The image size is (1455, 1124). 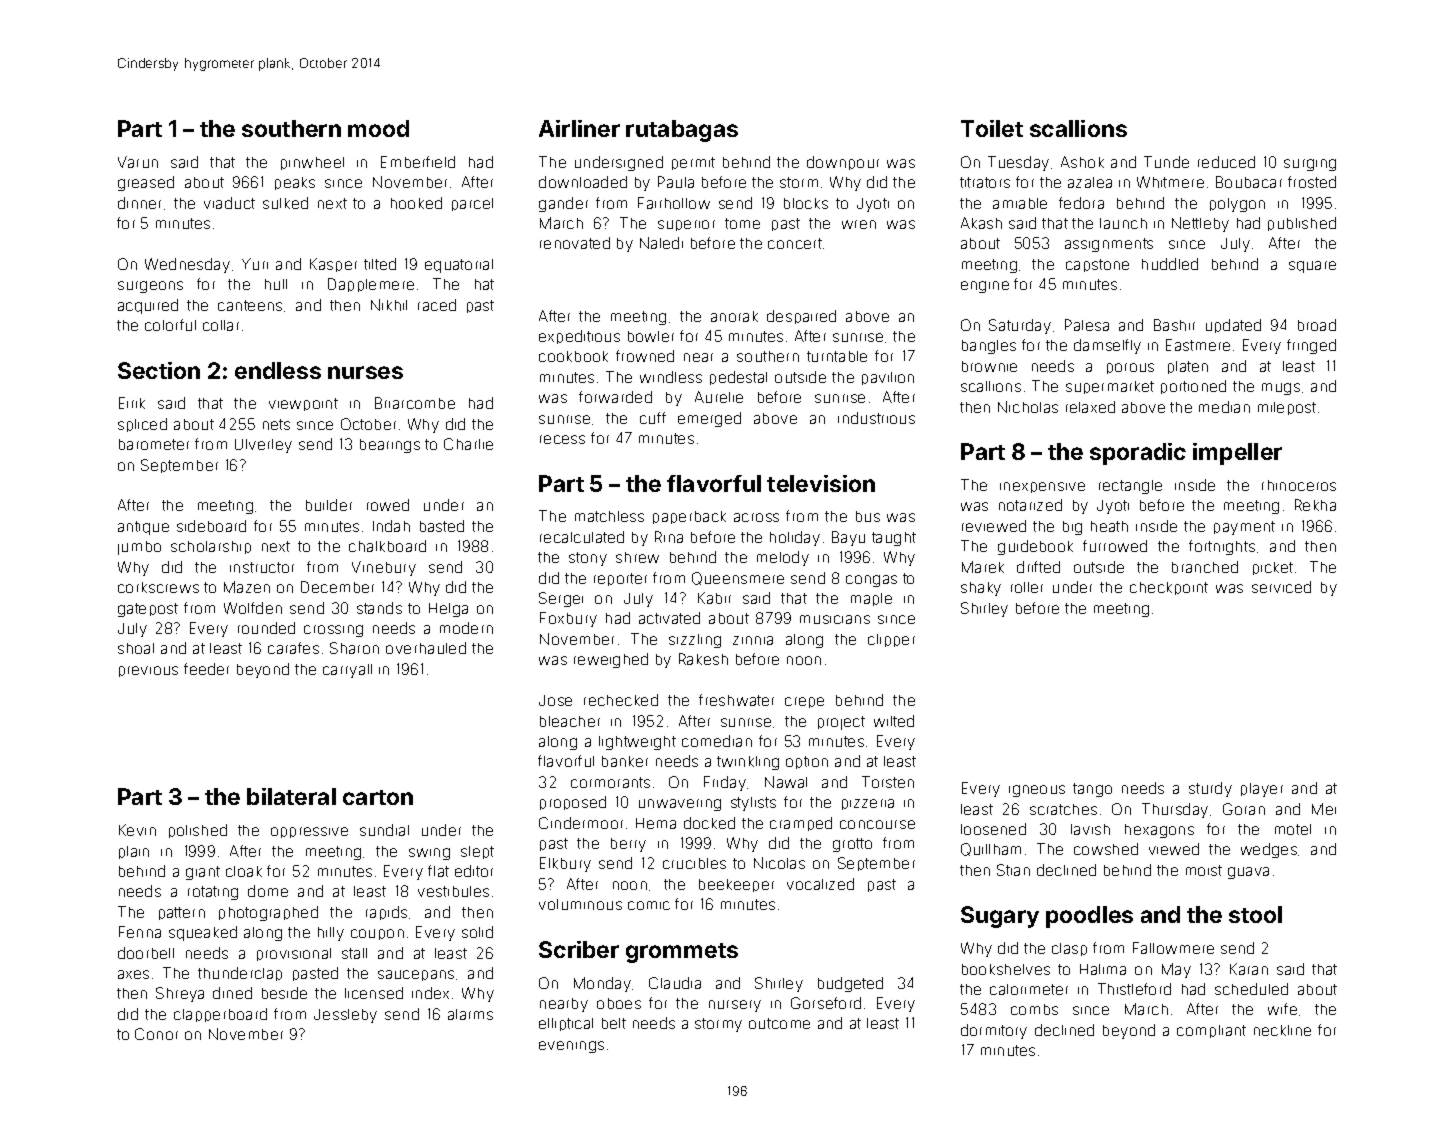 I want to click on Queensmere, so click(x=738, y=578).
